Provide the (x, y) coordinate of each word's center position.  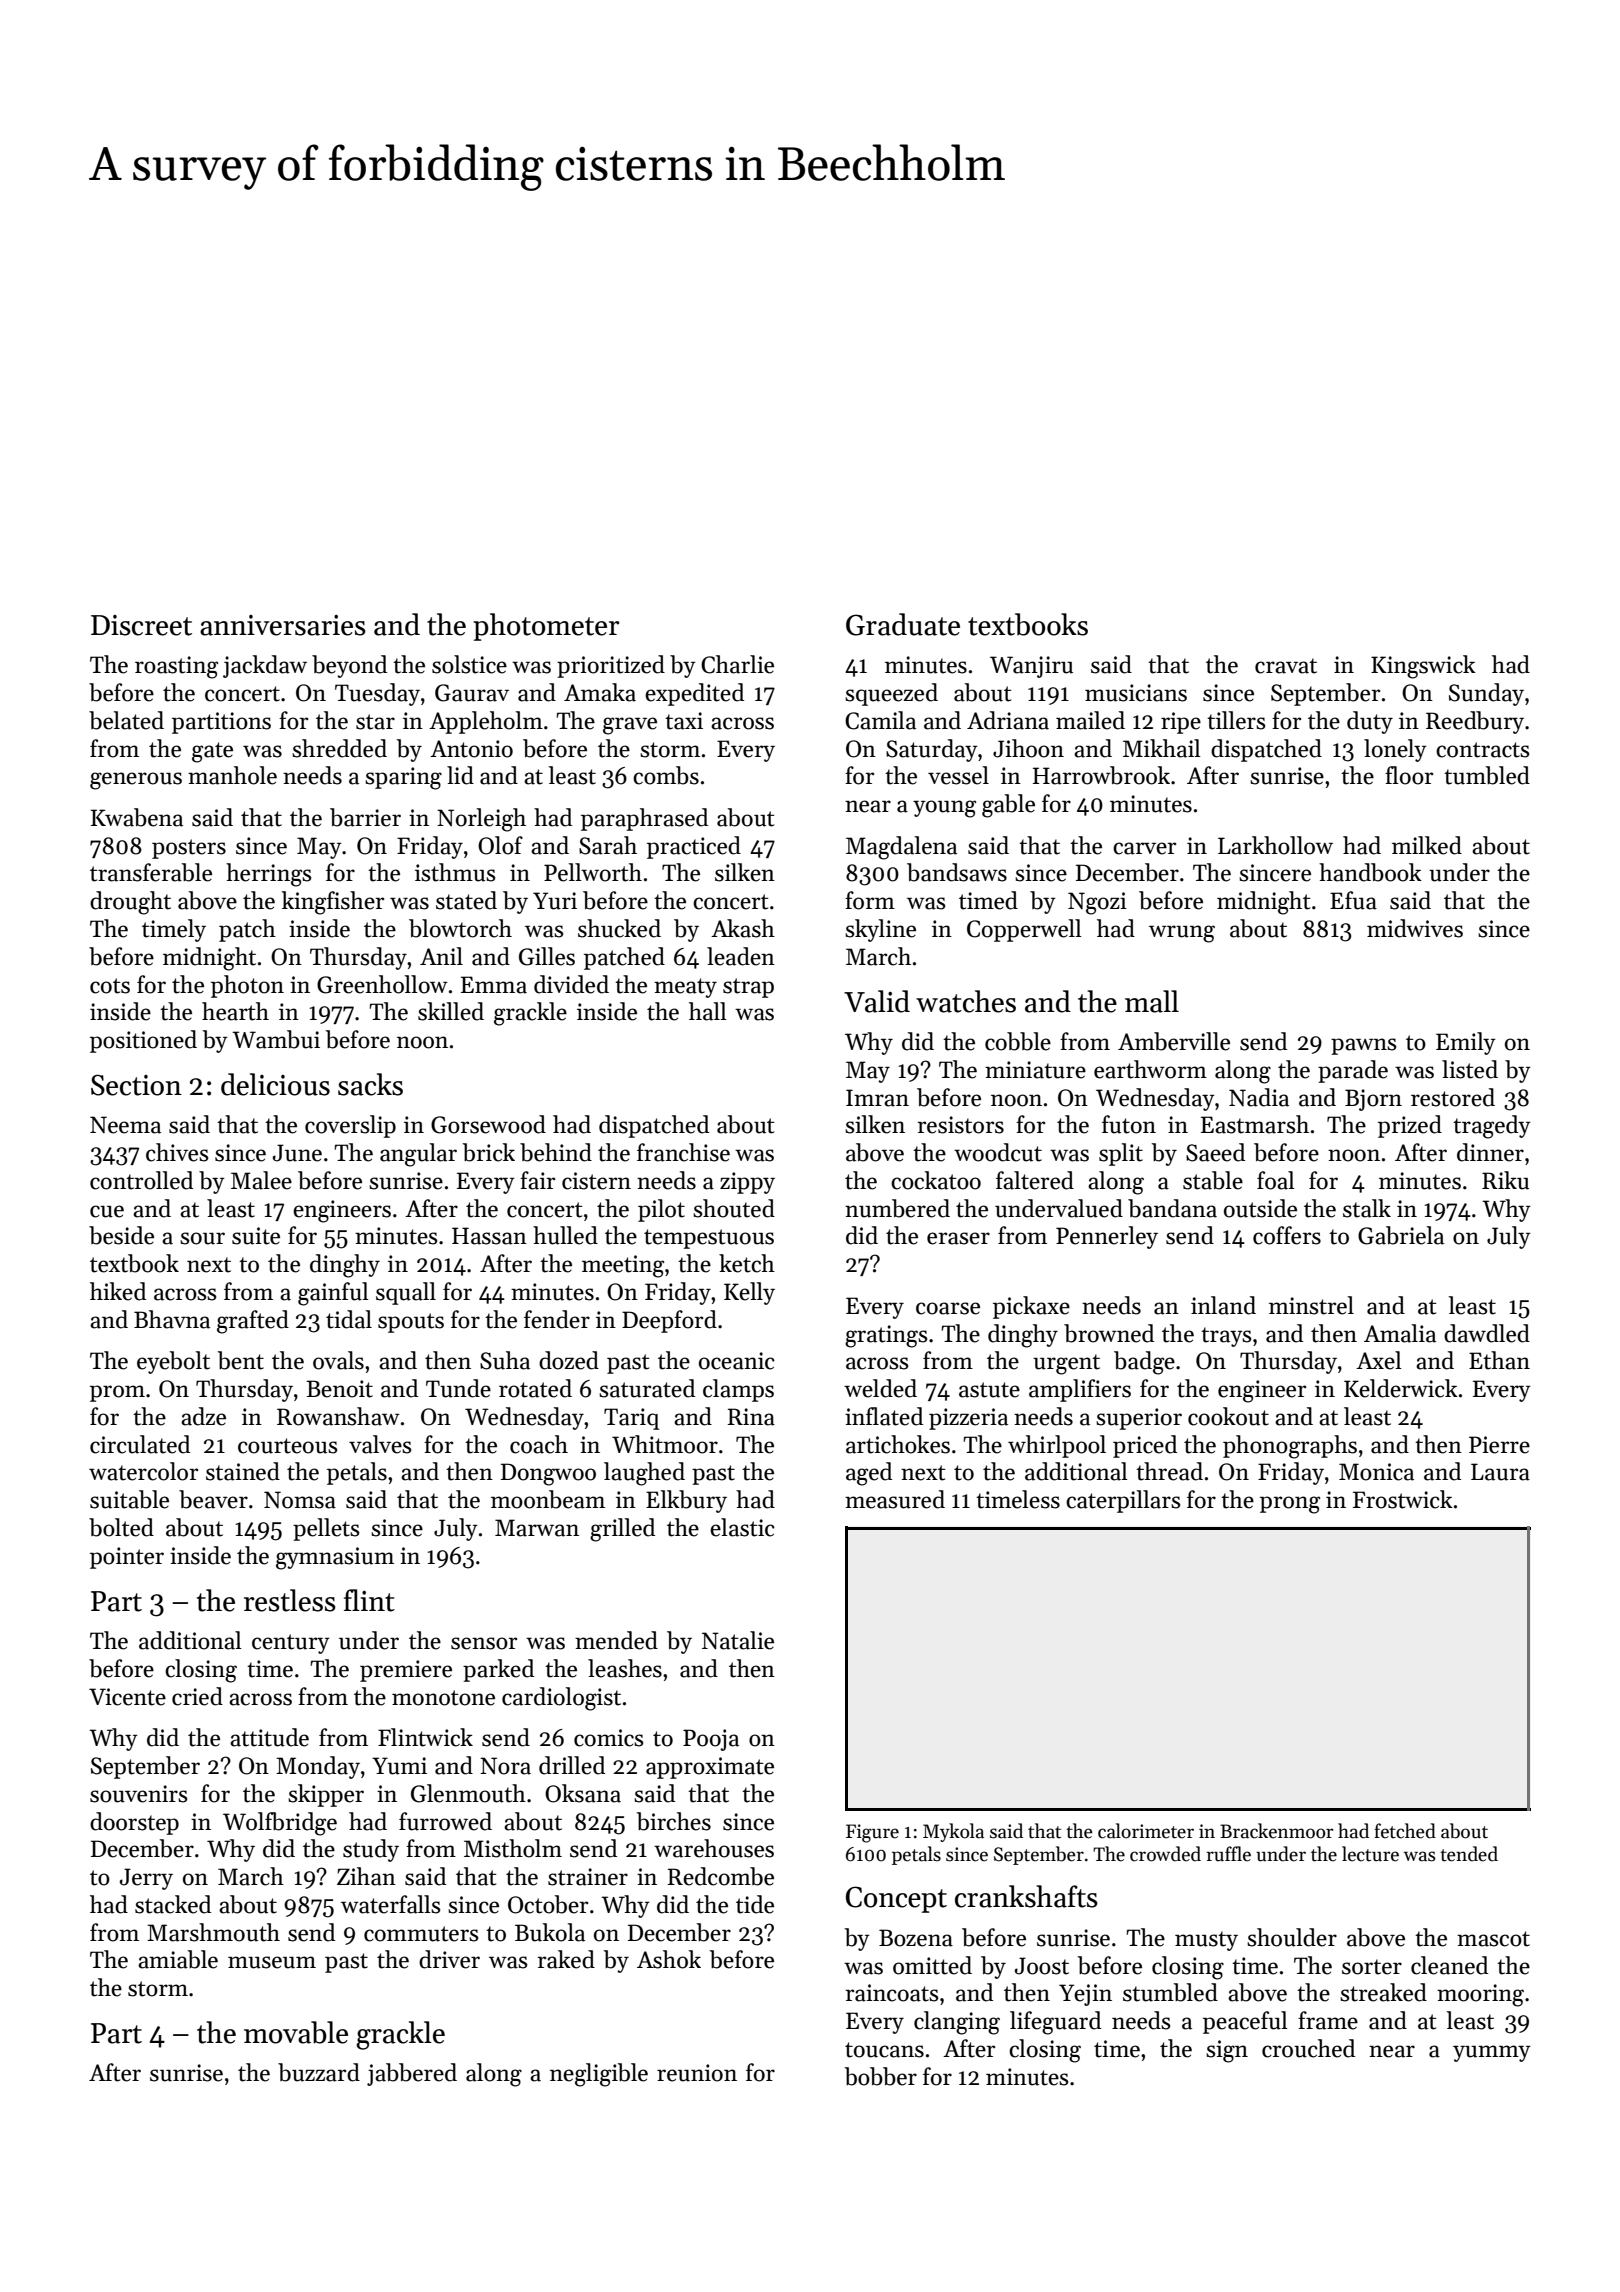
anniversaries (283, 625)
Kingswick (1423, 667)
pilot (661, 1210)
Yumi (399, 1766)
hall (708, 1011)
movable (296, 2032)
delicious (275, 1084)
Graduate (903, 624)
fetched (1405, 1831)
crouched (1308, 2048)
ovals (338, 1360)
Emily (1466, 1043)
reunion (697, 2073)
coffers (1287, 1235)
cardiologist (561, 1699)
